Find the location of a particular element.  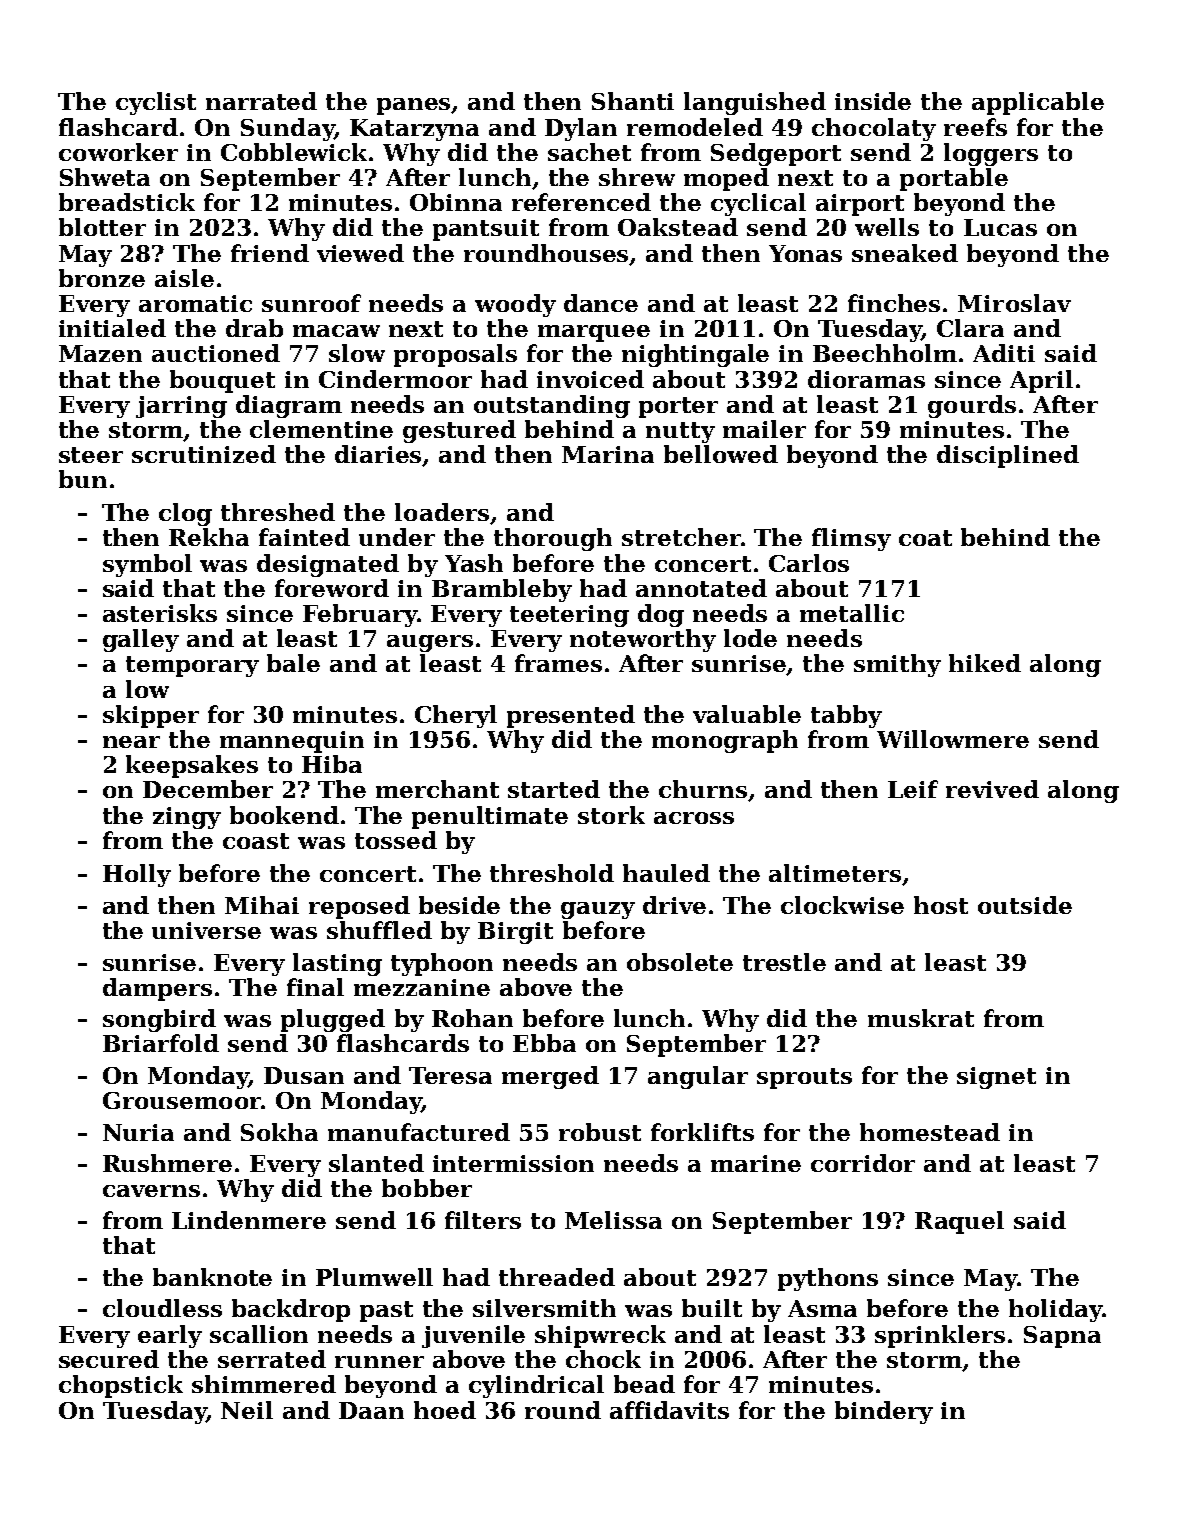

Holly is located at coordinates (137, 875).
